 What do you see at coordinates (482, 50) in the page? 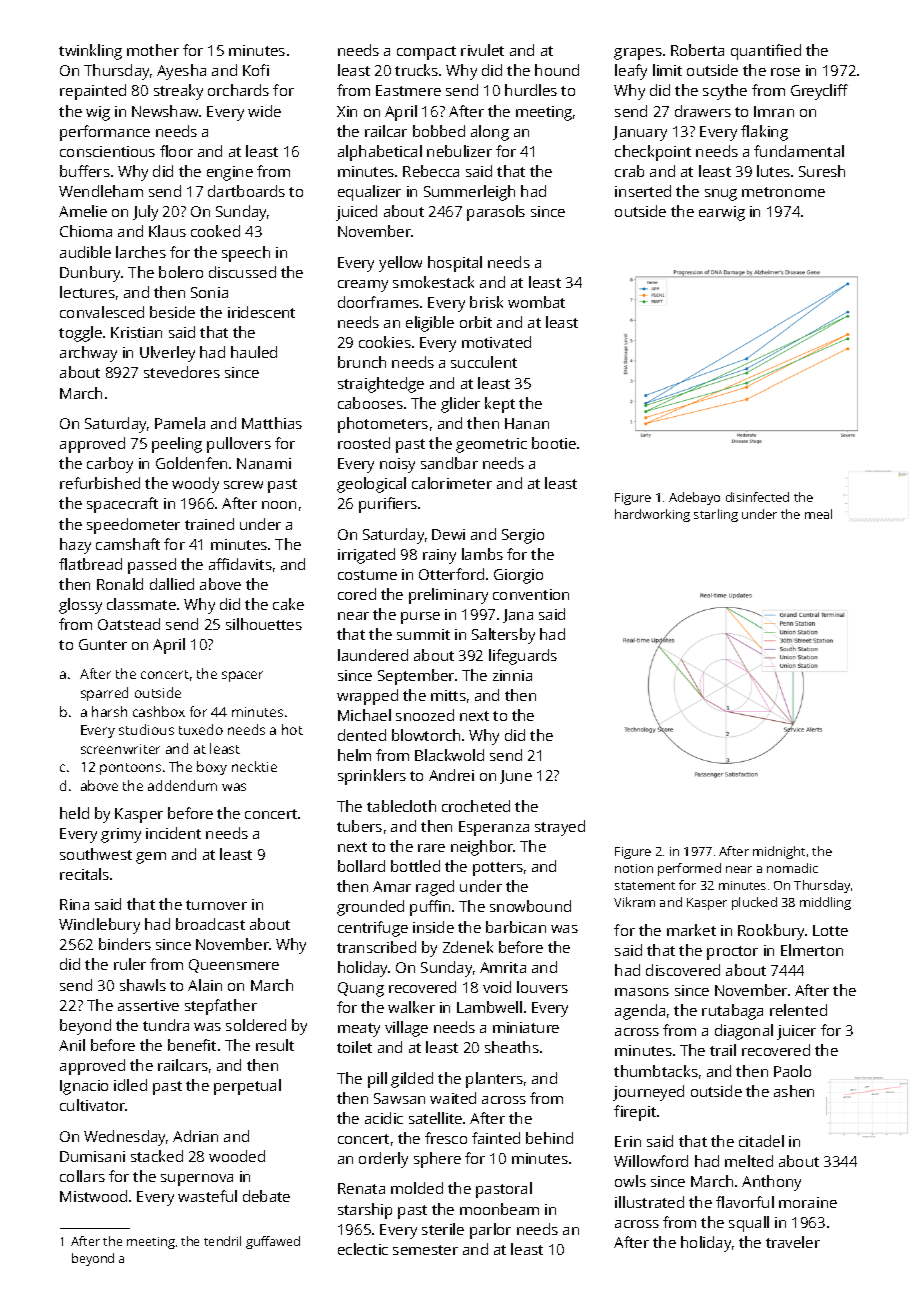
I see `rivulet` at bounding box center [482, 50].
